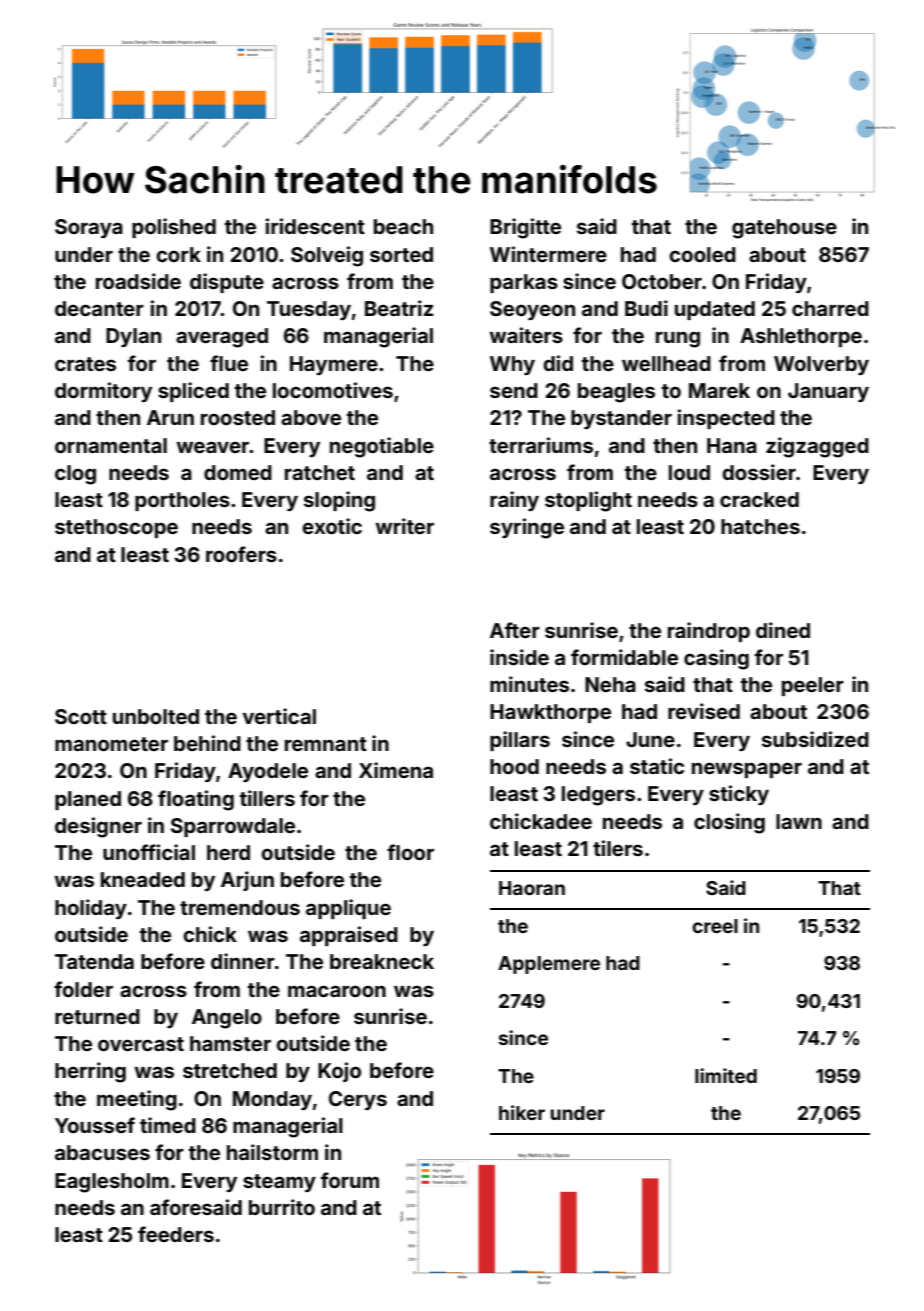  Describe the element at coordinates (715, 926) in the document. I see `creel` at that location.
